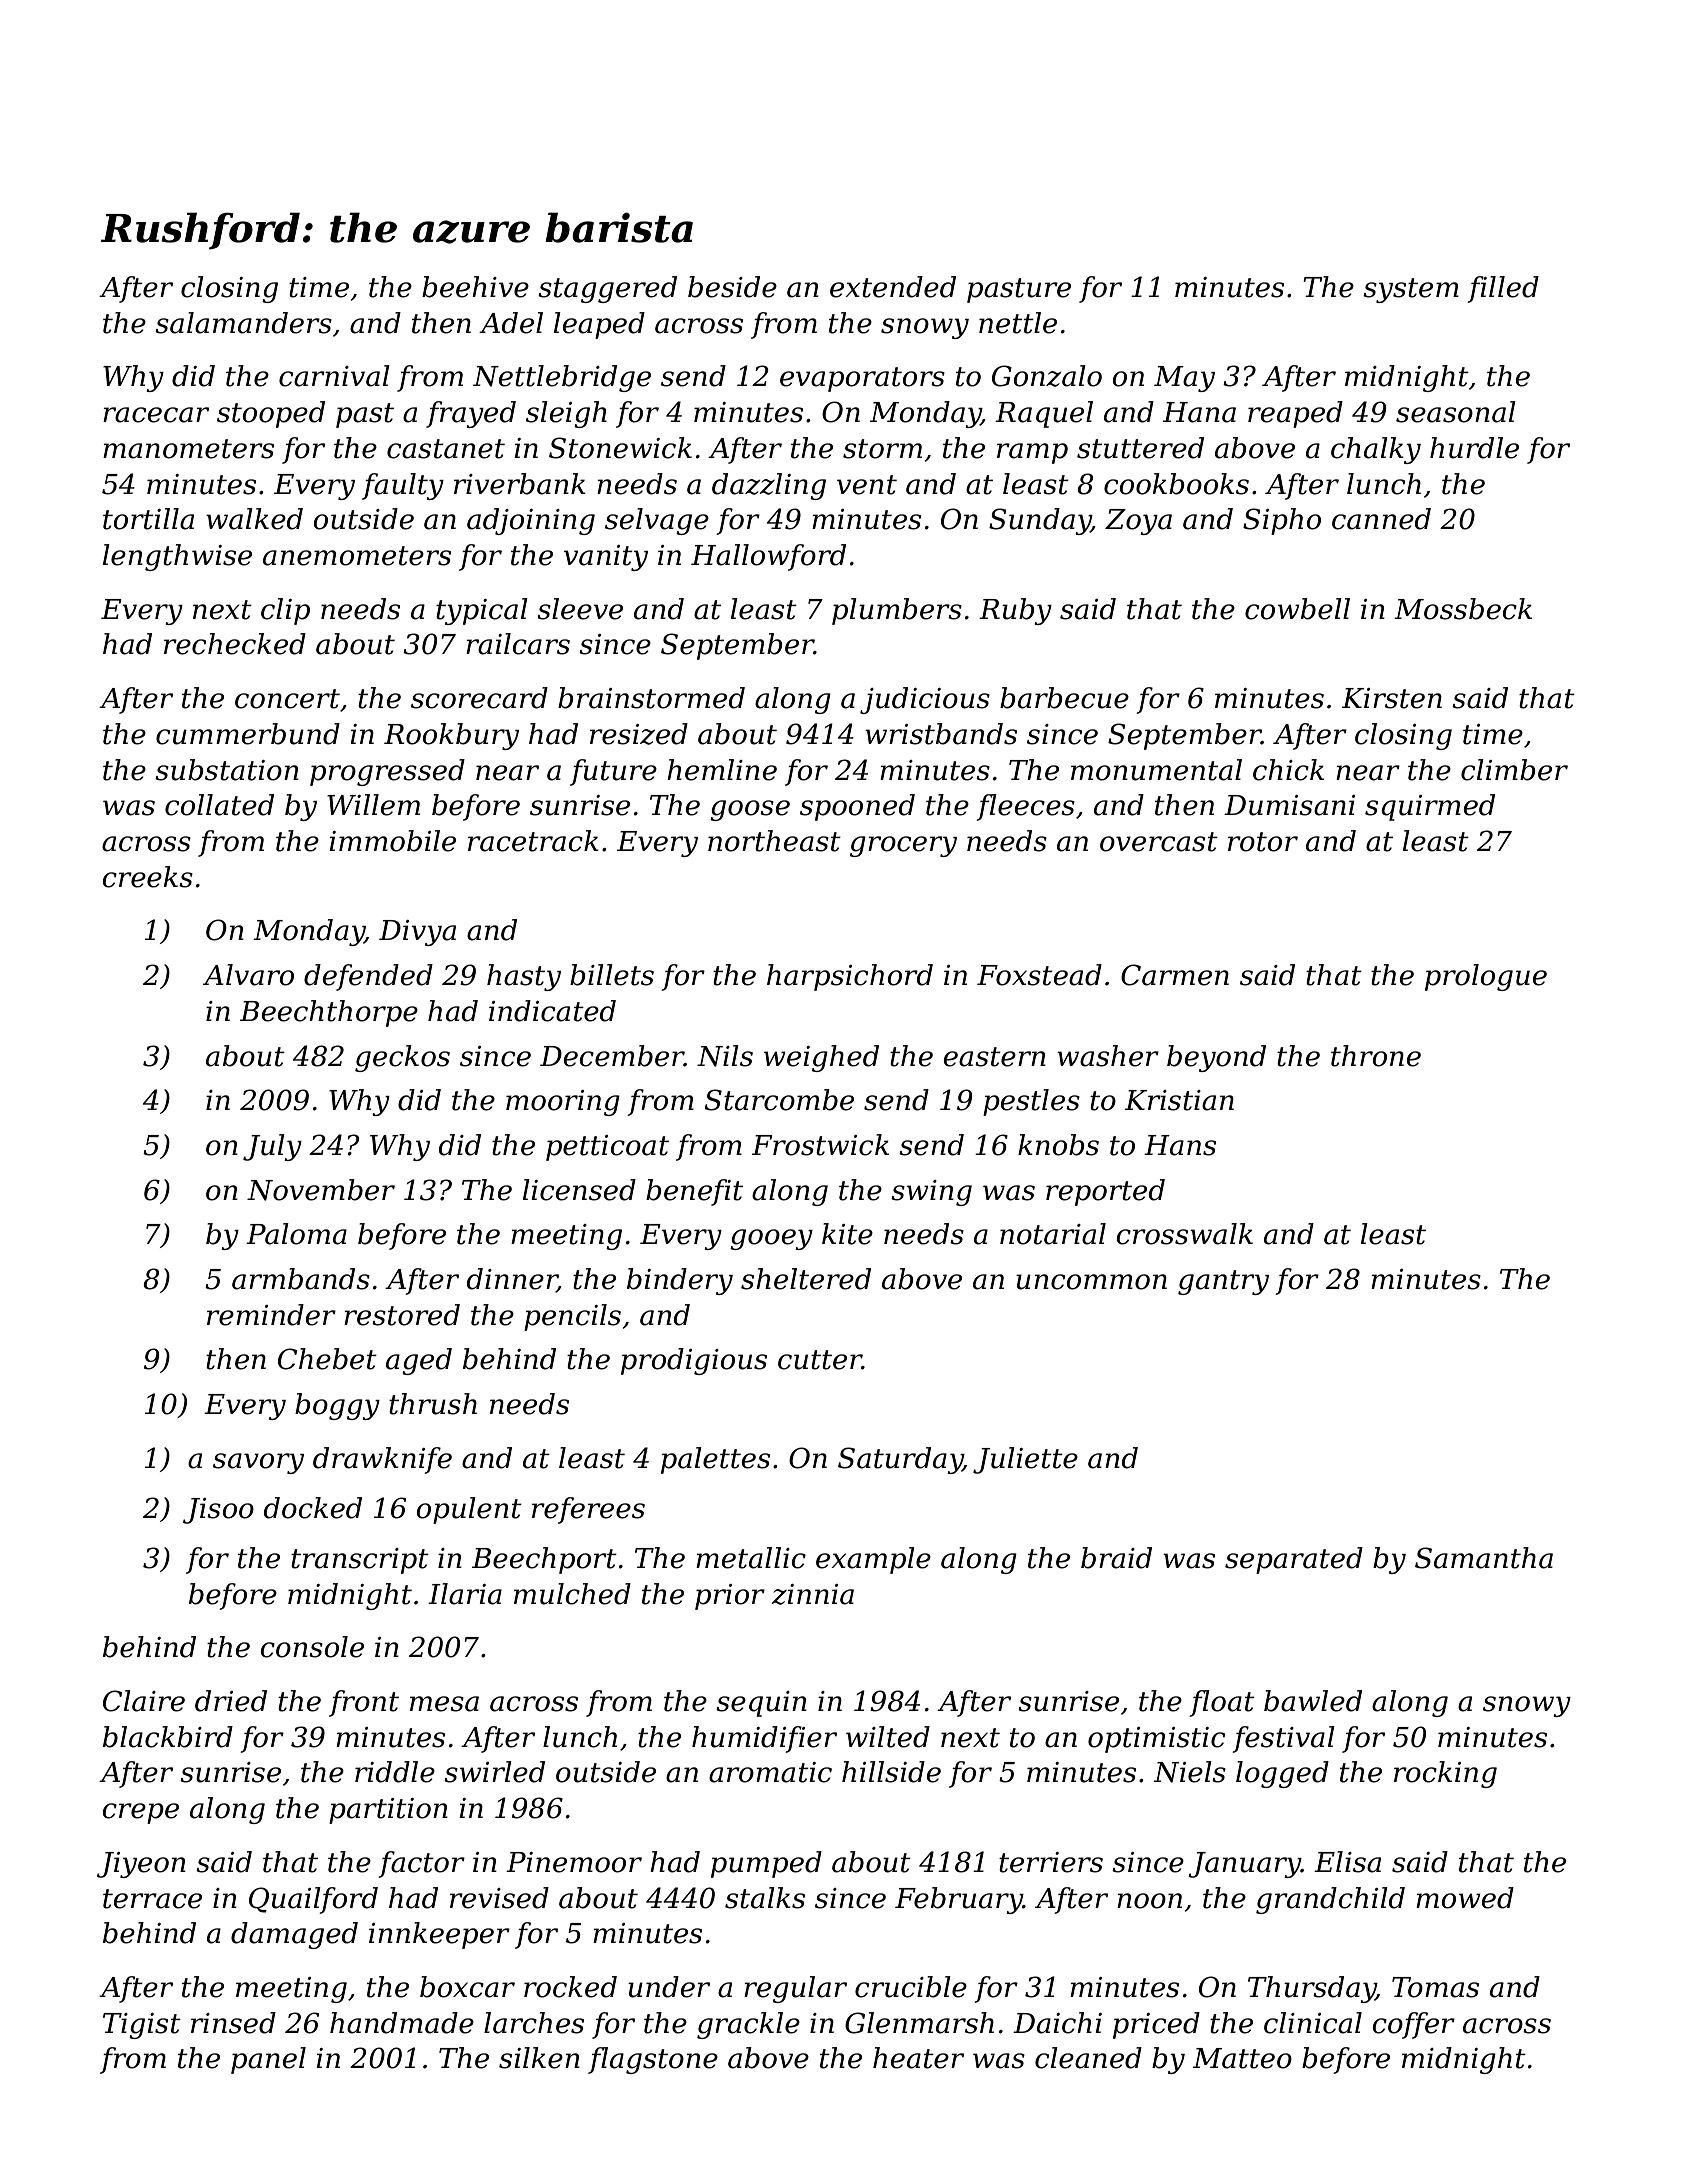 The width and height of the page is (1683, 2178). What do you see at coordinates (402, 2023) in the page?
I see `handmade` at bounding box center [402, 2023].
